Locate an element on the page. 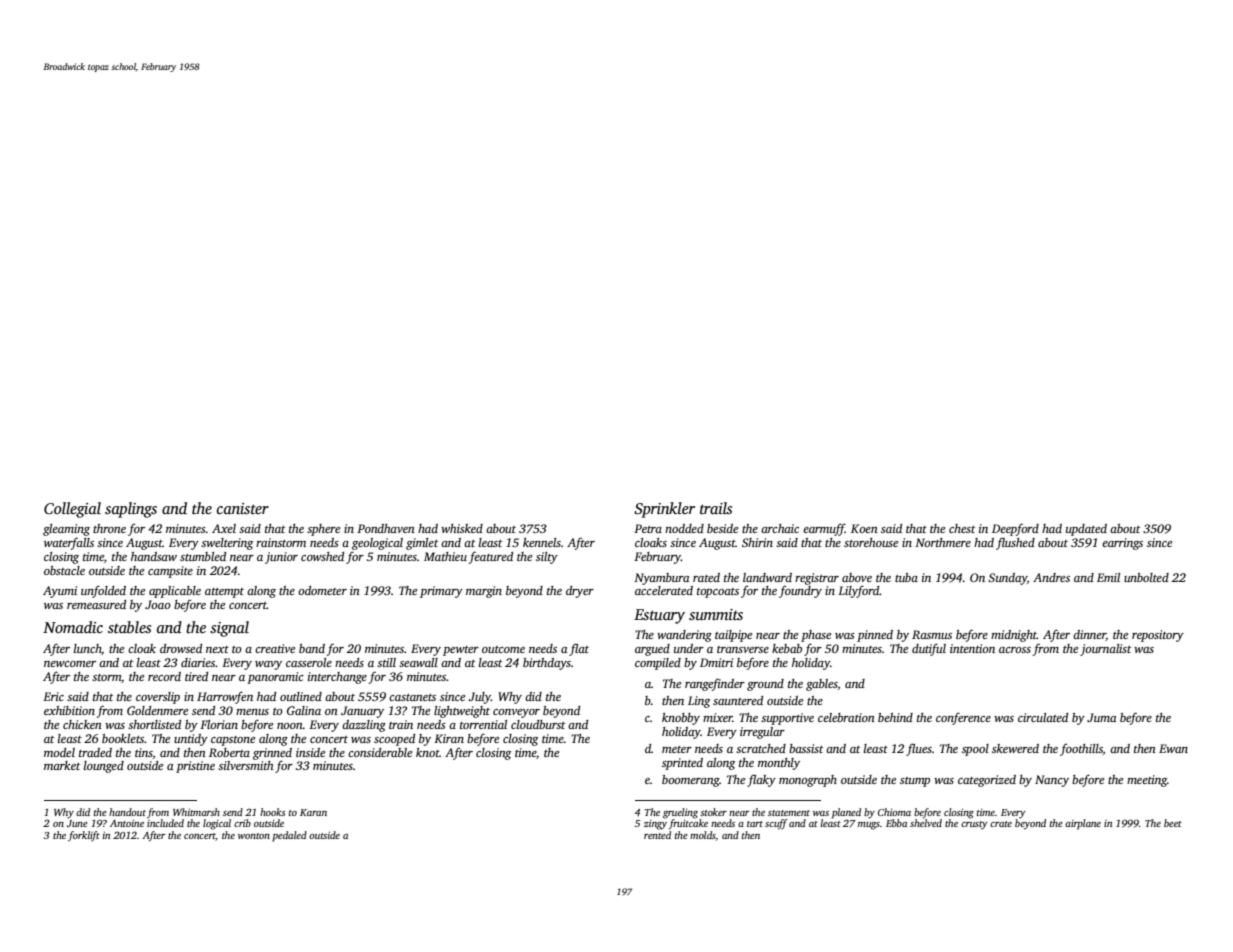  lunch is located at coordinates (88, 649).
